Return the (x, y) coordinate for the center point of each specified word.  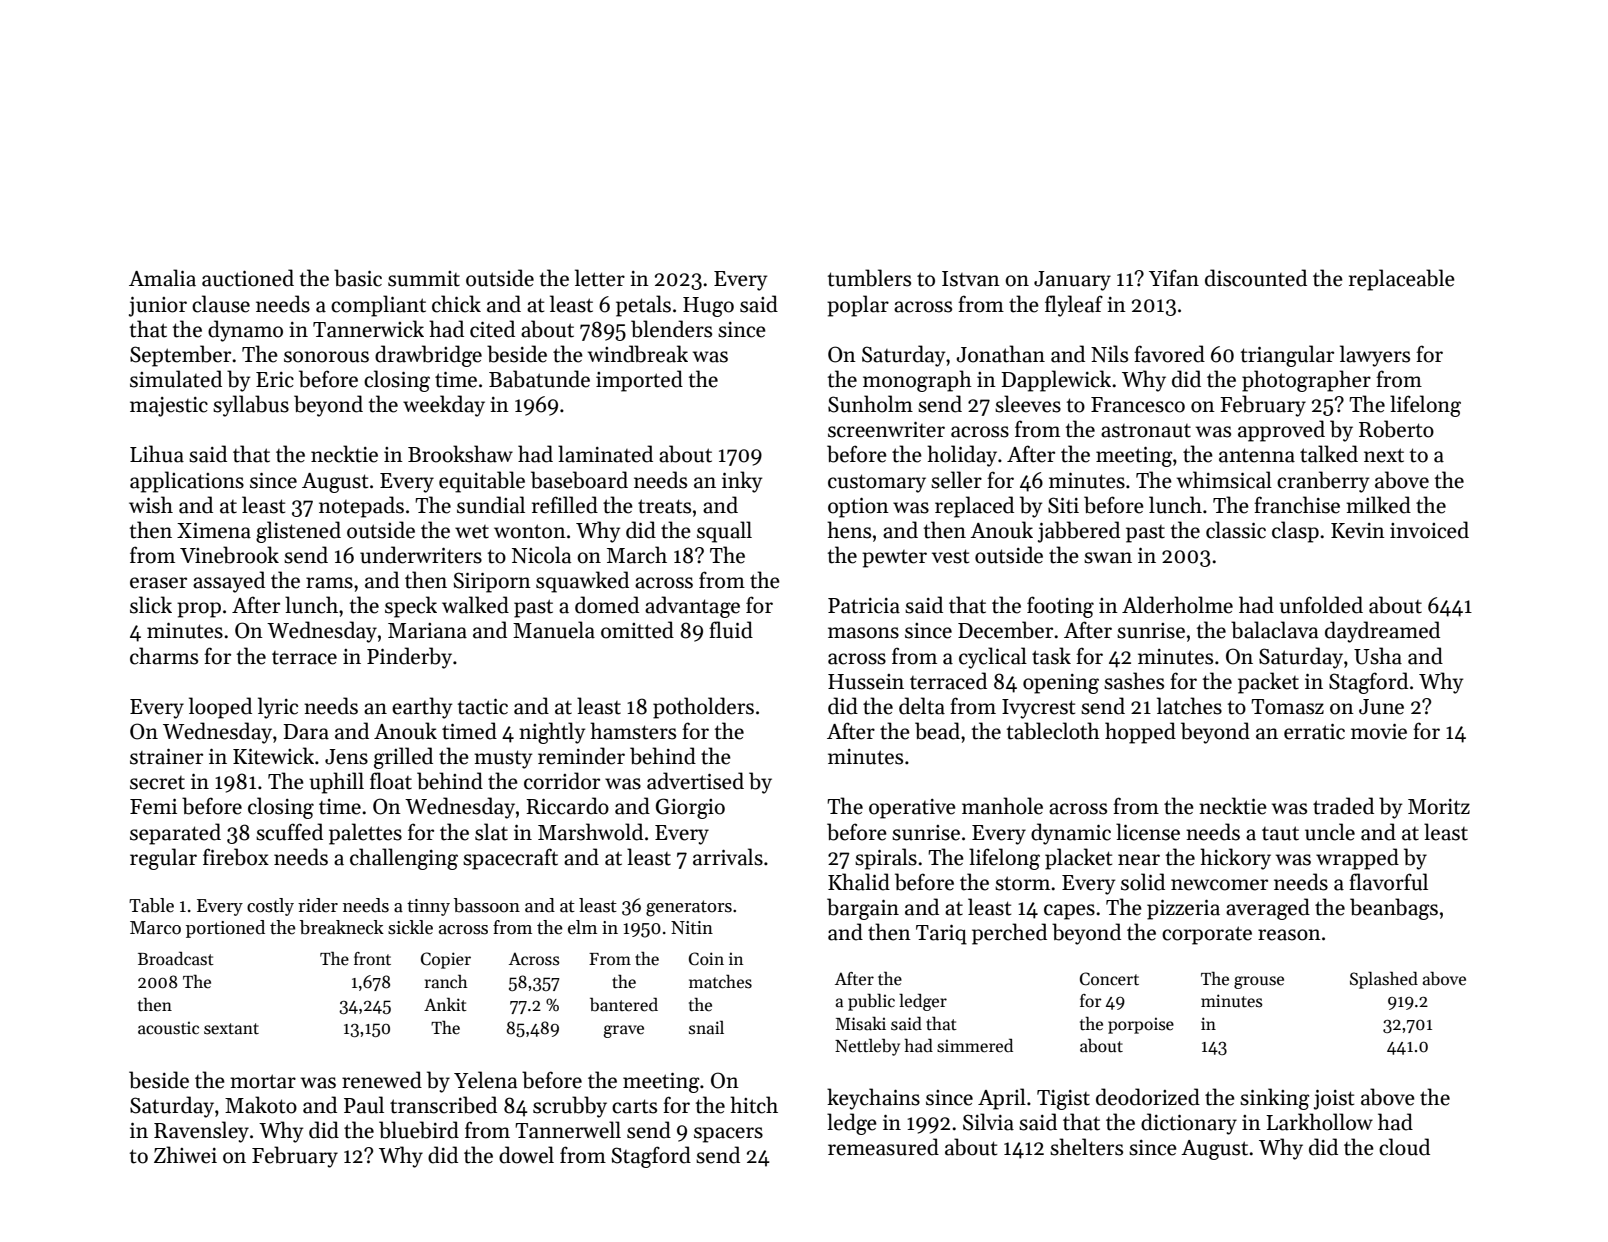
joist (1334, 1099)
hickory (1235, 859)
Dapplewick (1056, 381)
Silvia (988, 1122)
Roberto (1396, 429)
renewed (382, 1080)
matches (720, 981)
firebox (236, 857)
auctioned (248, 278)
